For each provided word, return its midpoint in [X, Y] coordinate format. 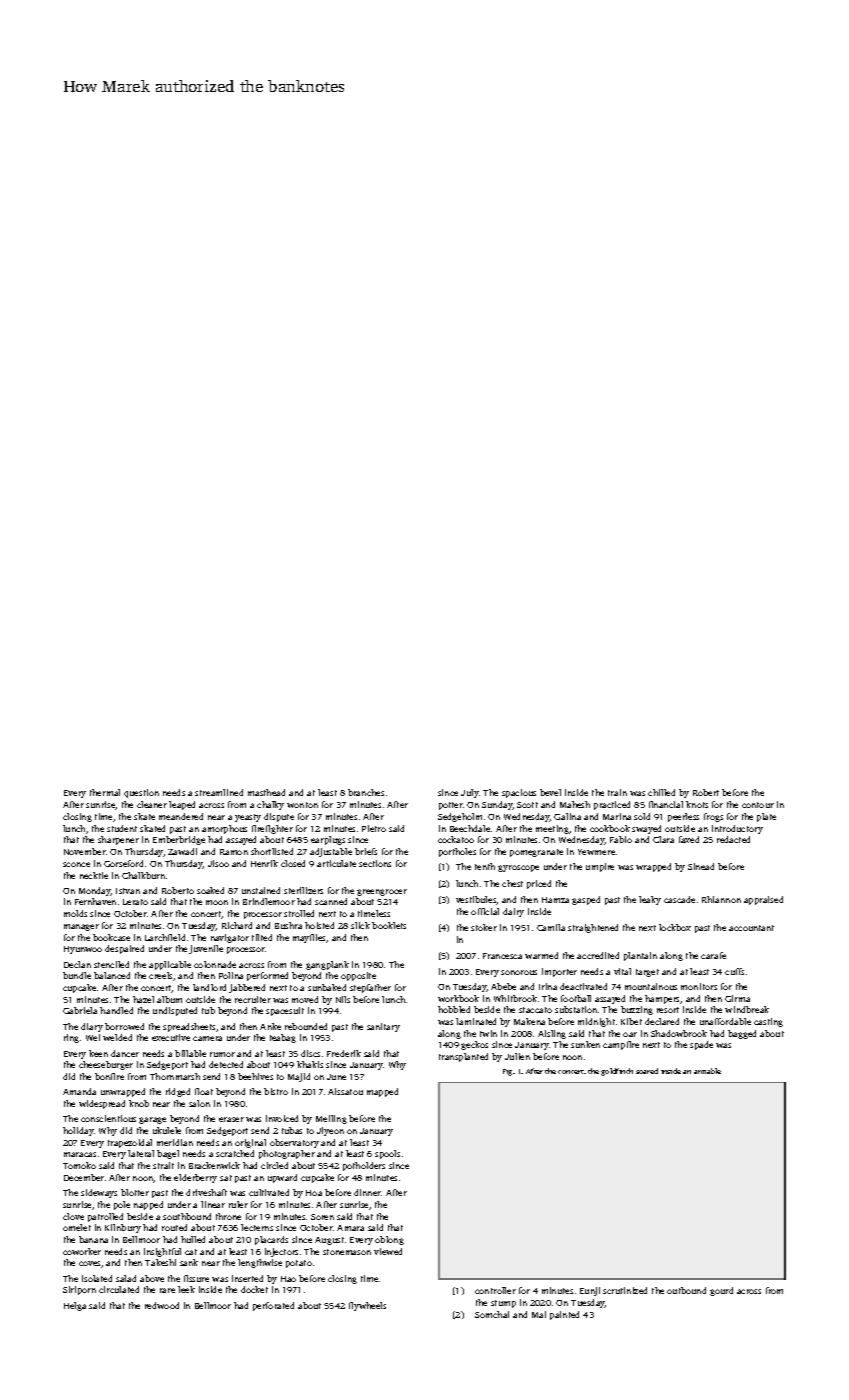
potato [299, 1264]
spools [387, 1154]
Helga [75, 1306]
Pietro [374, 828]
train [617, 792]
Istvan [128, 891]
